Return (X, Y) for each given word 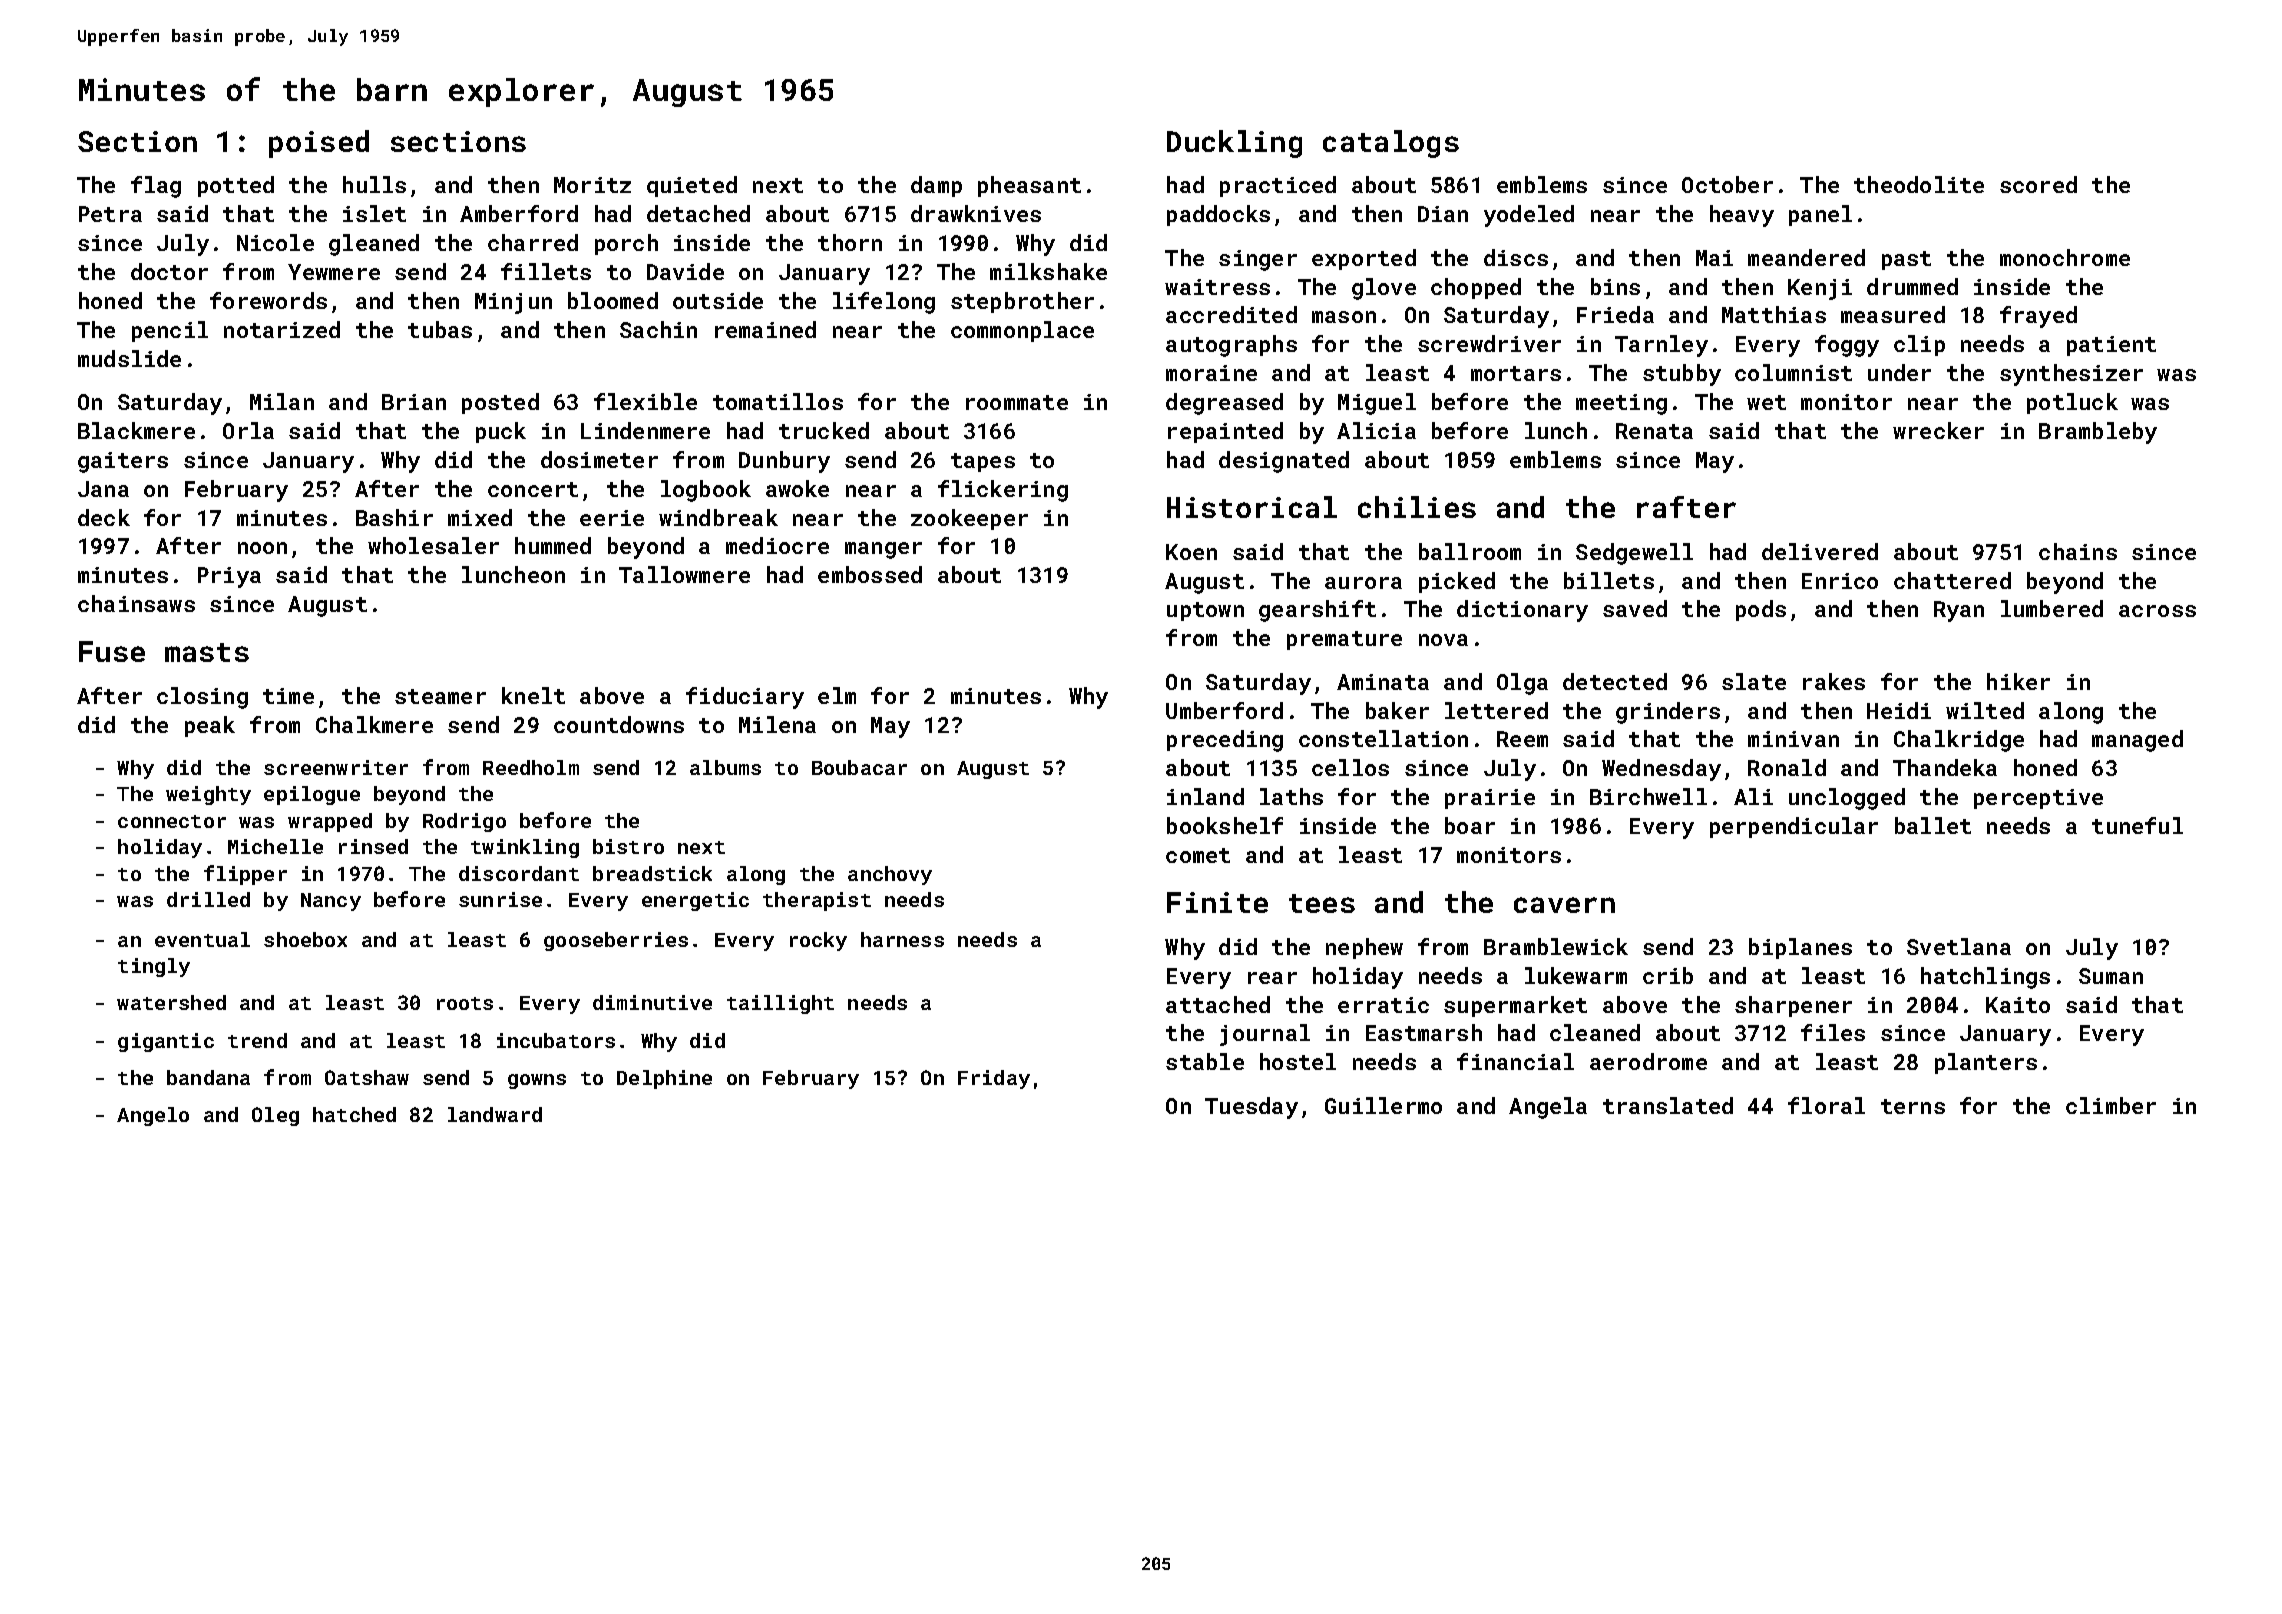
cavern (1564, 905)
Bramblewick (1556, 946)
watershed (171, 1002)
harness (902, 939)
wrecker (1938, 430)
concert (533, 489)
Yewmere (334, 272)
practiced (1278, 186)
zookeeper (969, 519)
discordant (519, 873)
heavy (1742, 216)
